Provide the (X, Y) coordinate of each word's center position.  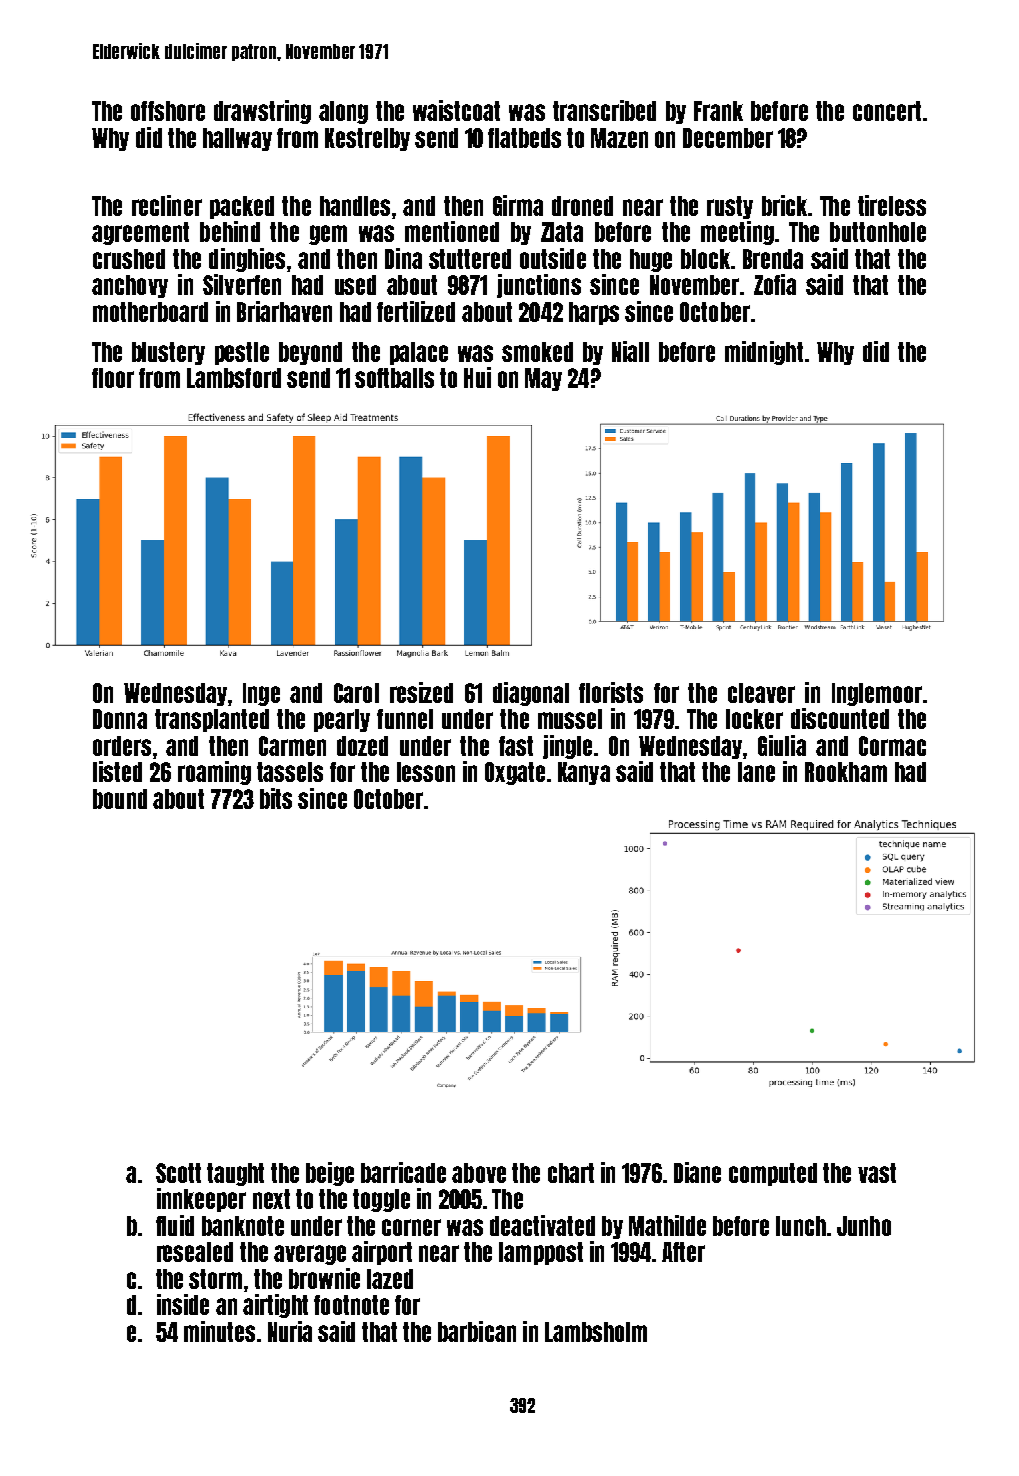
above (479, 1173)
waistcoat (456, 110)
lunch (801, 1226)
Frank (718, 111)
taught (235, 1174)
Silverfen (242, 284)
